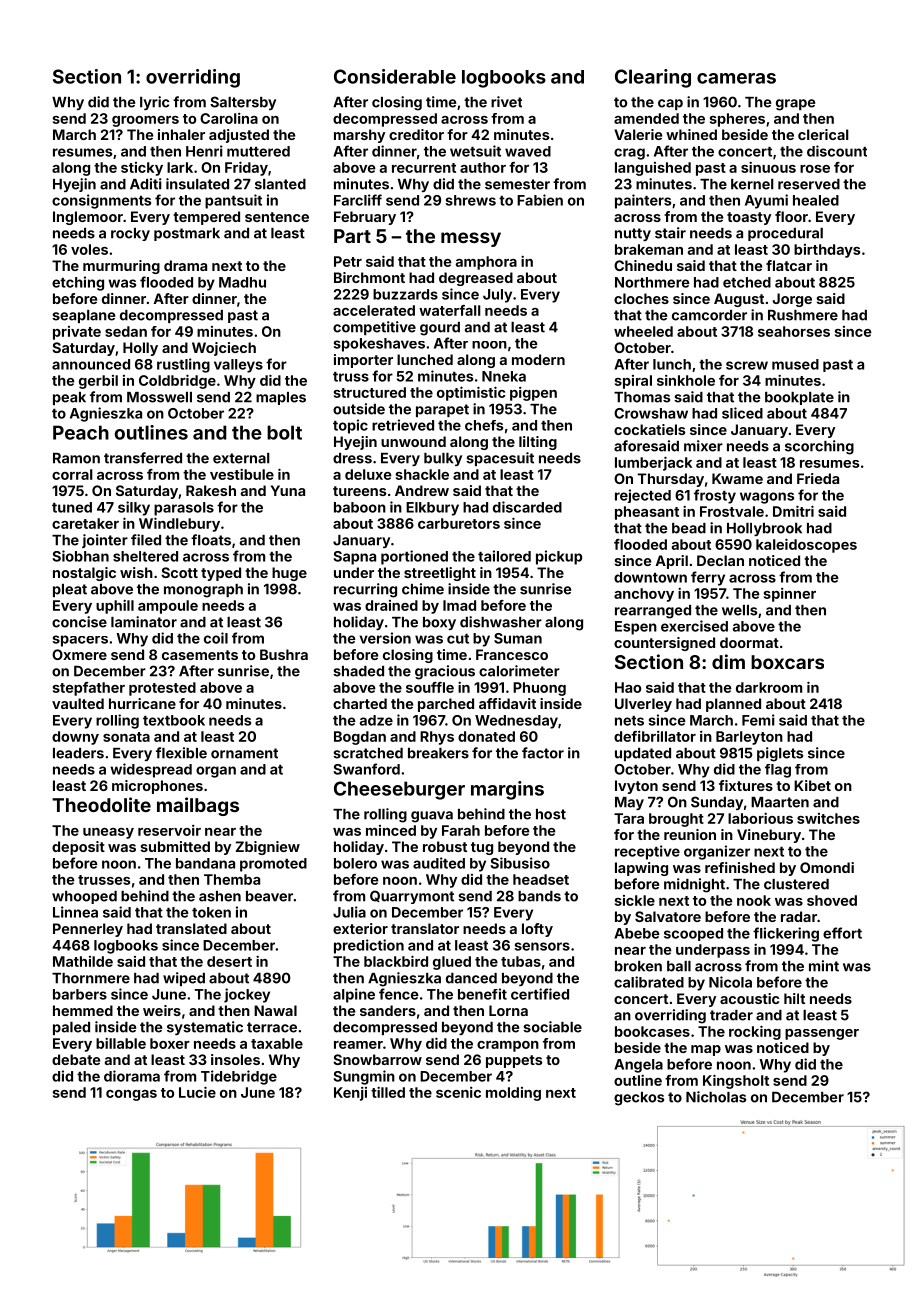 This screenshot has height=1308, width=924. What do you see at coordinates (752, 184) in the screenshot?
I see `kernel` at bounding box center [752, 184].
